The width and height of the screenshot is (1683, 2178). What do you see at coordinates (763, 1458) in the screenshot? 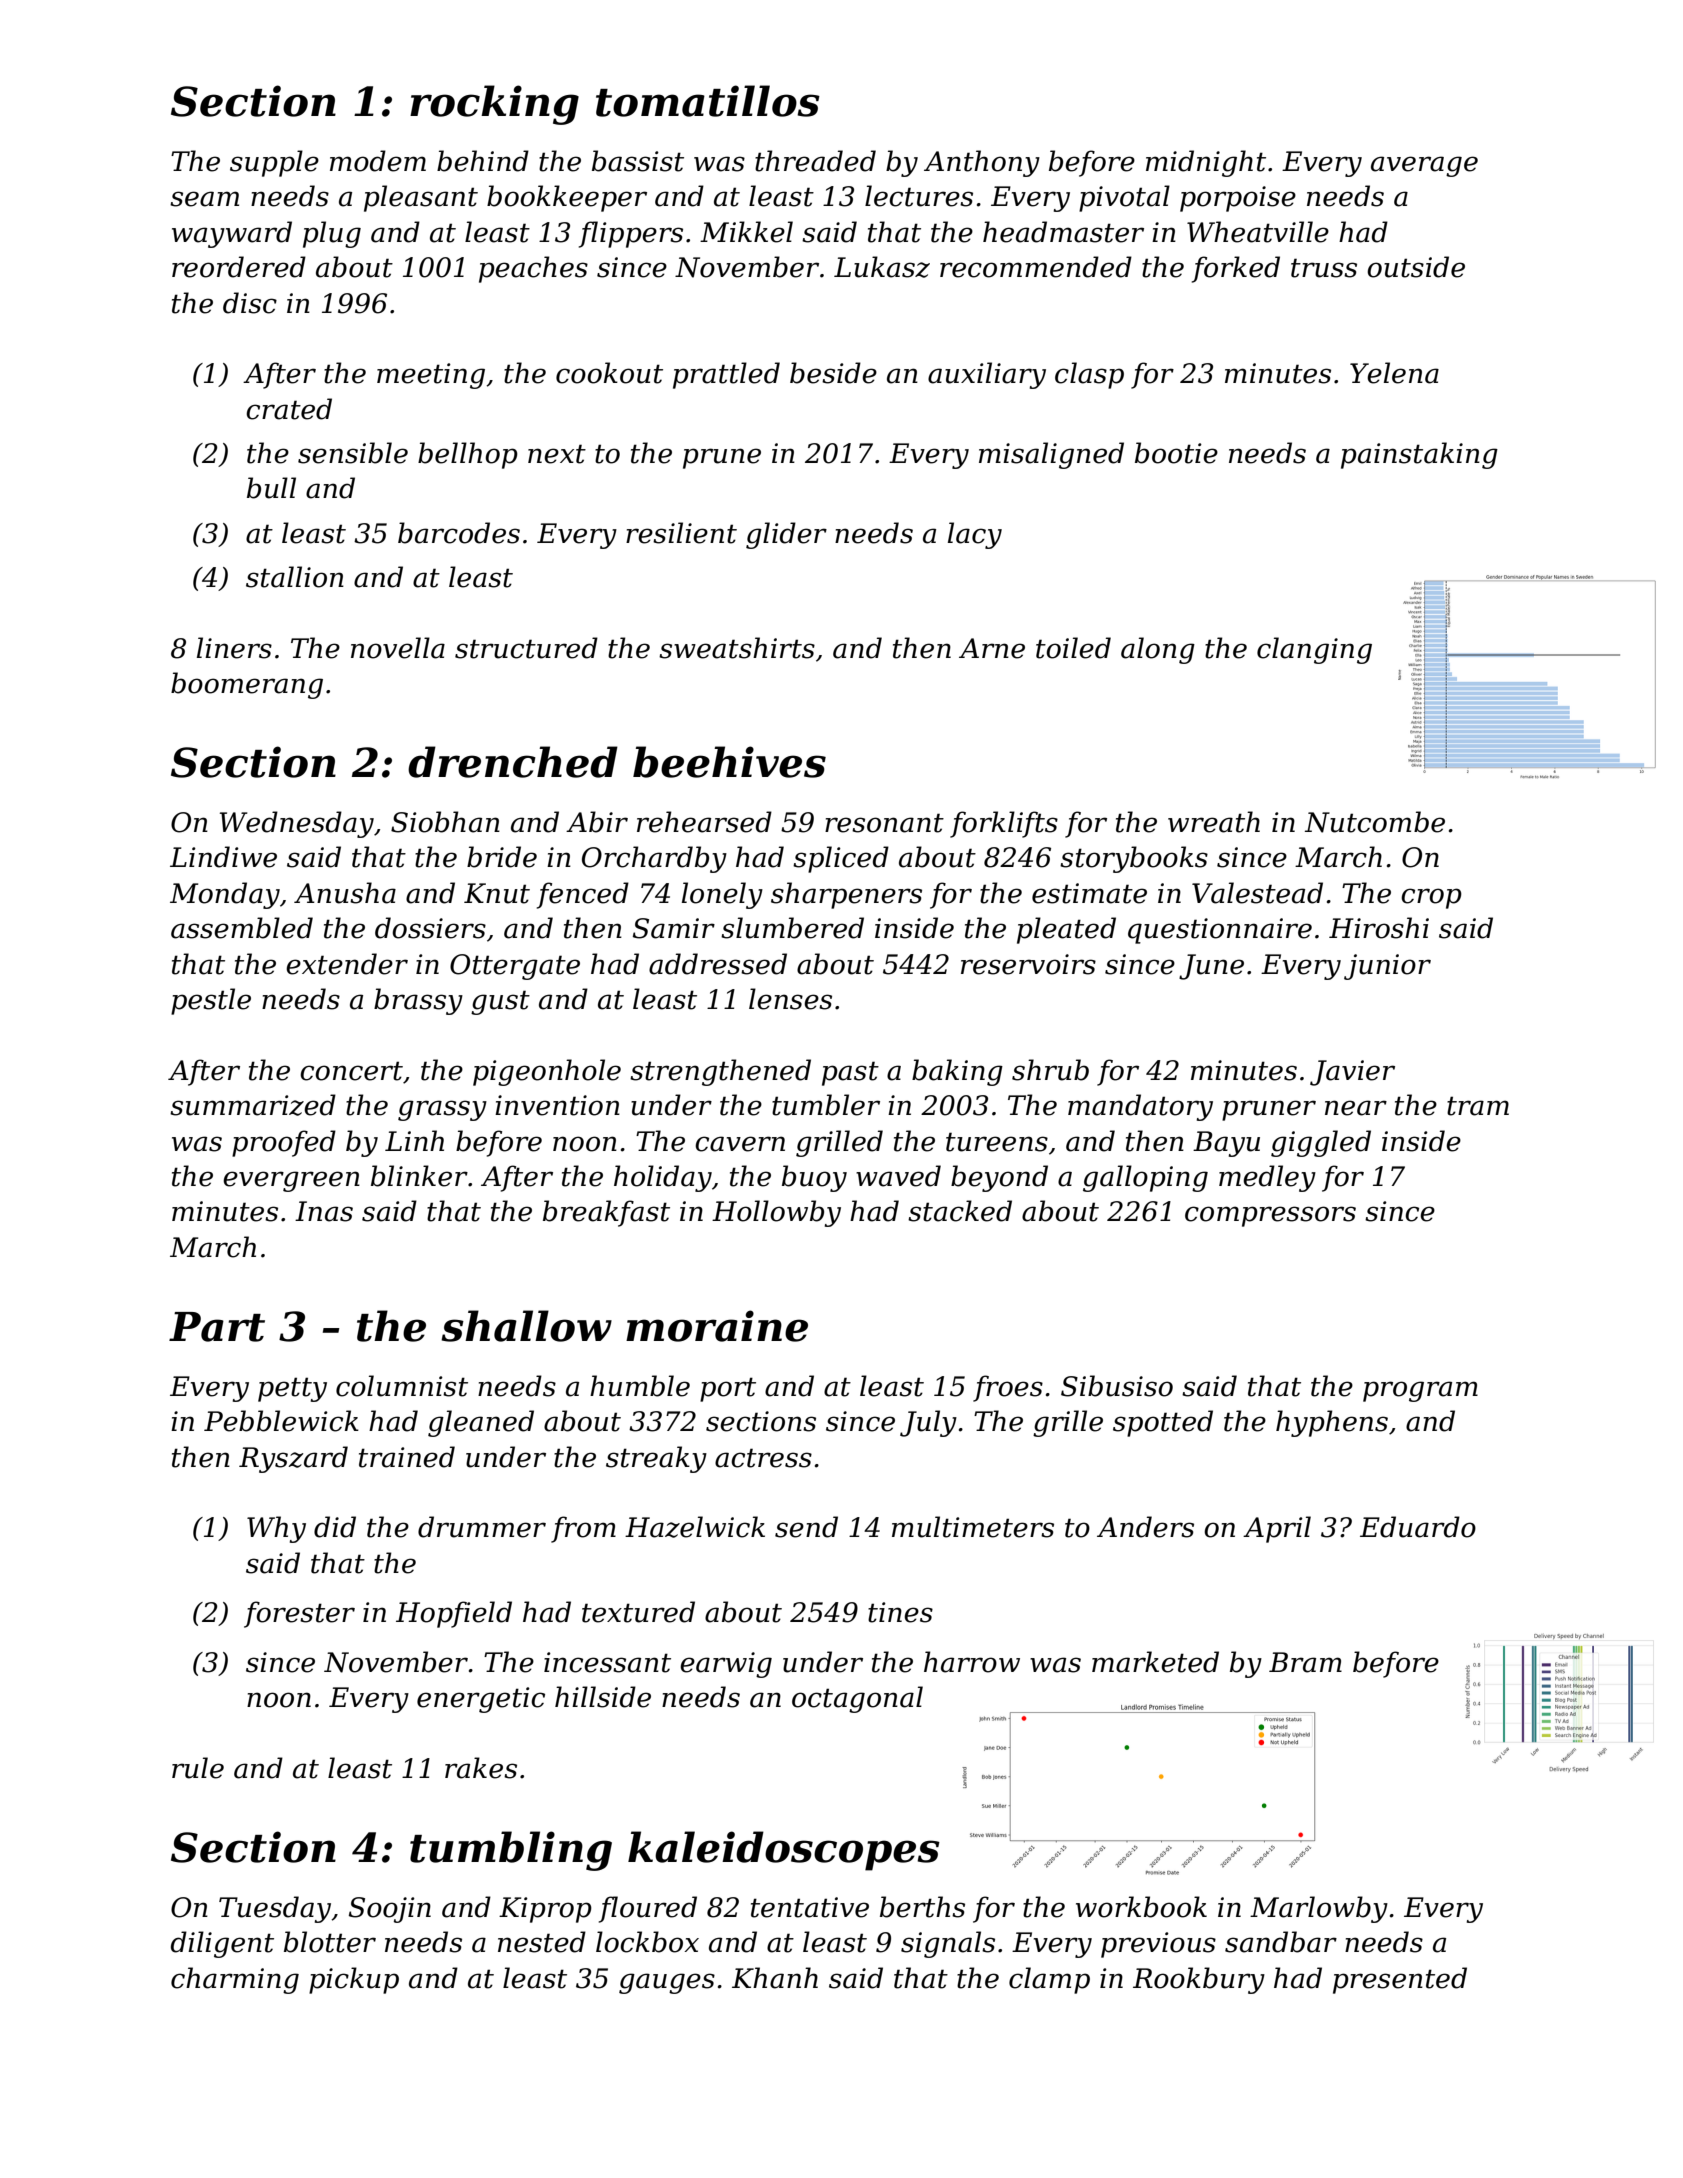
I see `actress` at bounding box center [763, 1458].
